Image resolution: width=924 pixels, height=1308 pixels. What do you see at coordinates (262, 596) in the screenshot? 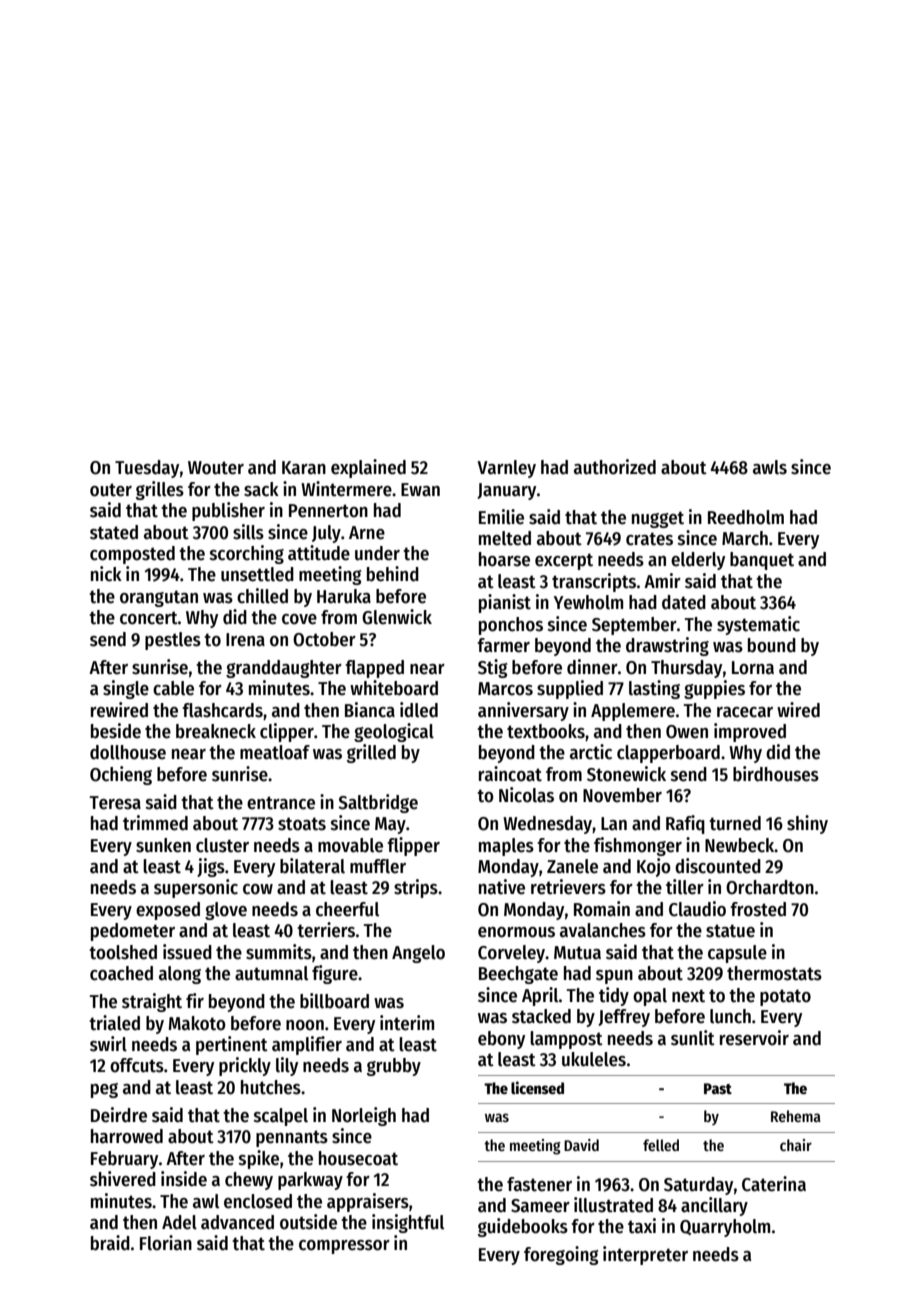
I see `chilled` at bounding box center [262, 596].
